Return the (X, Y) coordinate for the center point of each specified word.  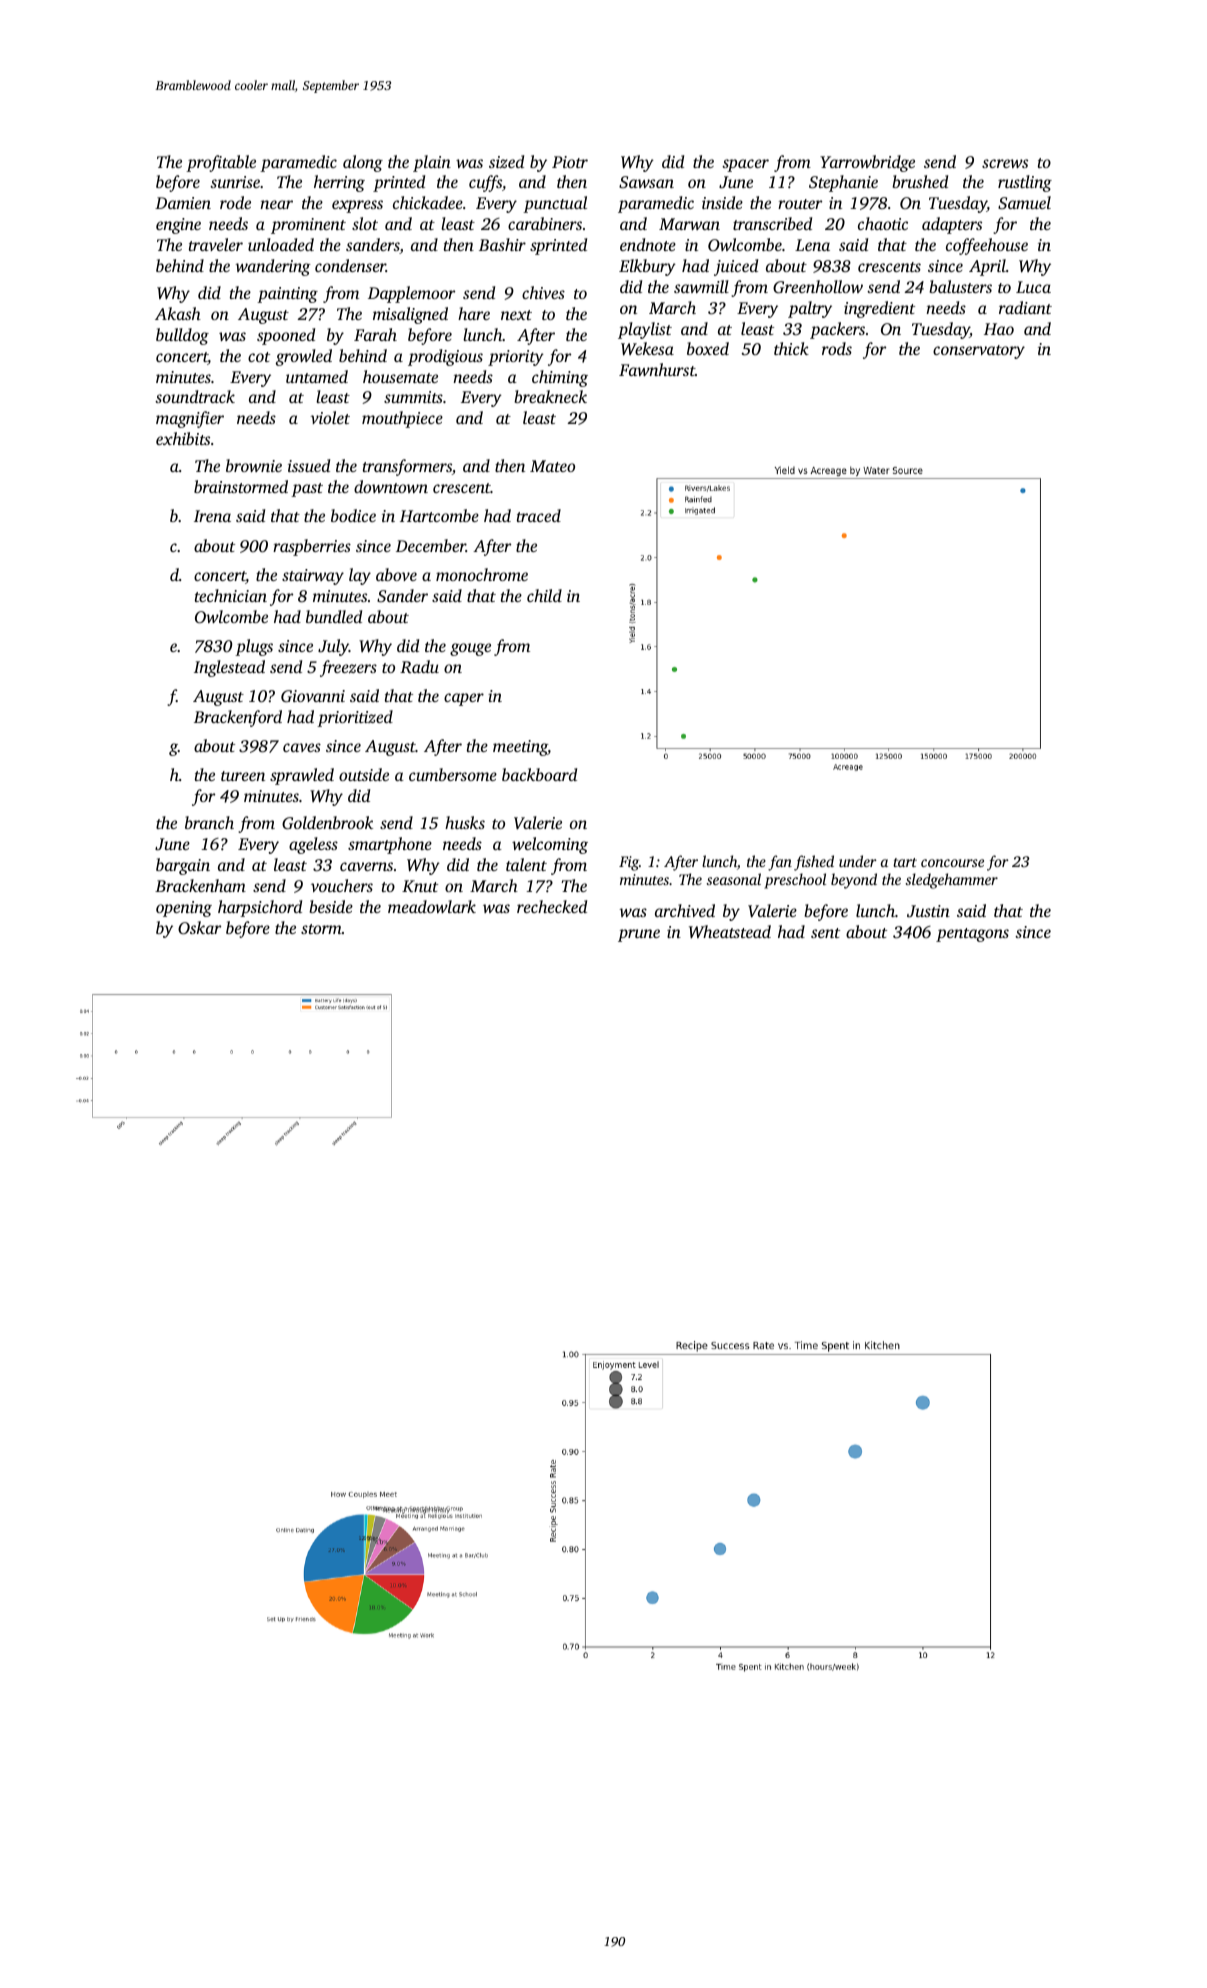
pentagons (972, 935)
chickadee (428, 202)
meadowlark (432, 906)
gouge (470, 649)
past (307, 490)
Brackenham (200, 885)
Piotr (570, 162)
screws (1005, 163)
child (544, 595)
